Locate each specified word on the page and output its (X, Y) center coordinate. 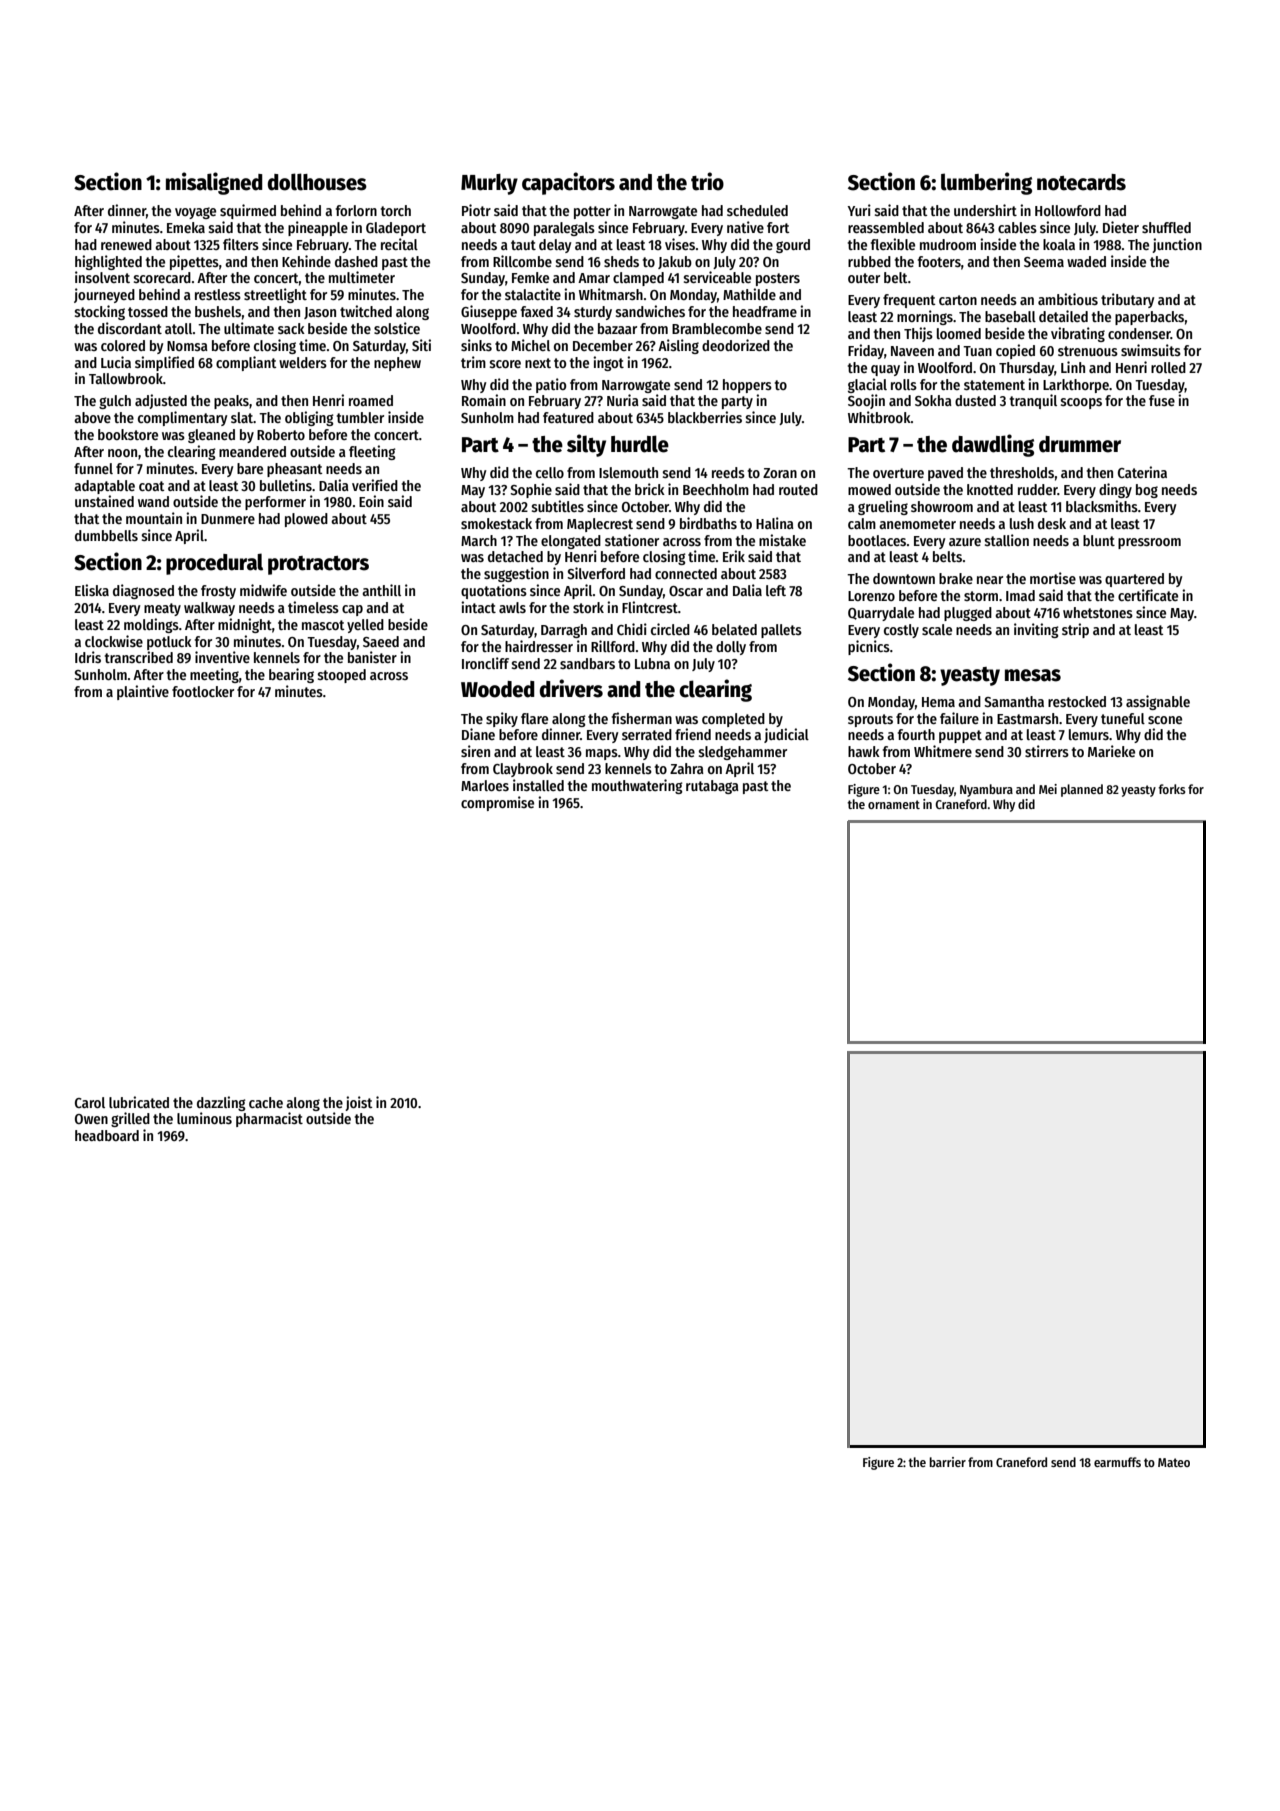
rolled (1168, 367)
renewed (126, 244)
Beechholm (716, 489)
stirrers (1047, 751)
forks (1172, 789)
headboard (107, 1135)
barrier (947, 1462)
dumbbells (106, 535)
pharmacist (269, 1119)
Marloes (485, 785)
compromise (497, 803)
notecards (1081, 182)
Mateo (1174, 1462)
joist (359, 1103)
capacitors (568, 183)
